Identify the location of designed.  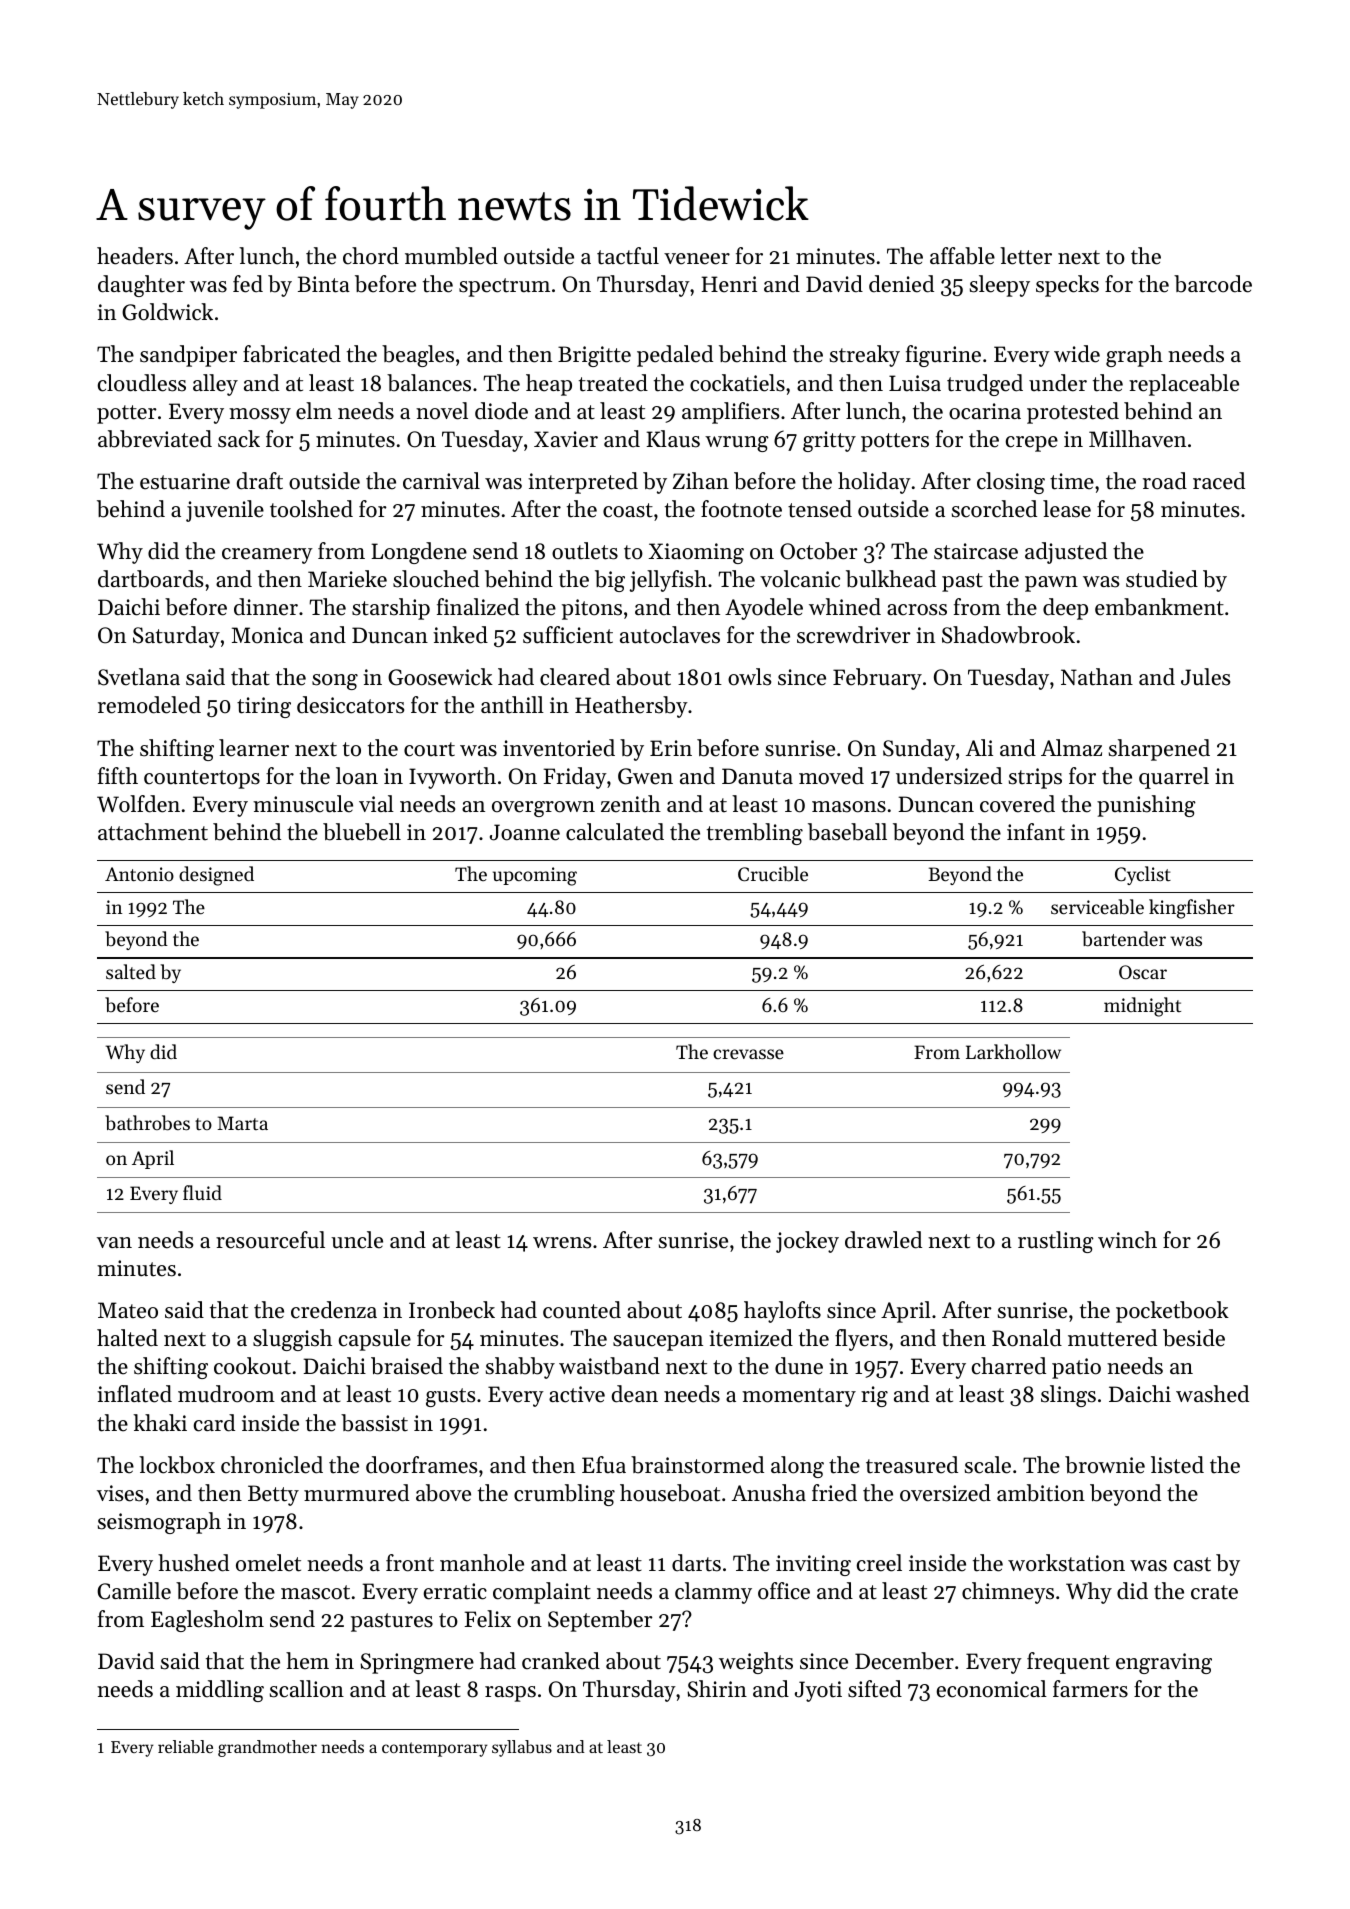
(216, 876).
